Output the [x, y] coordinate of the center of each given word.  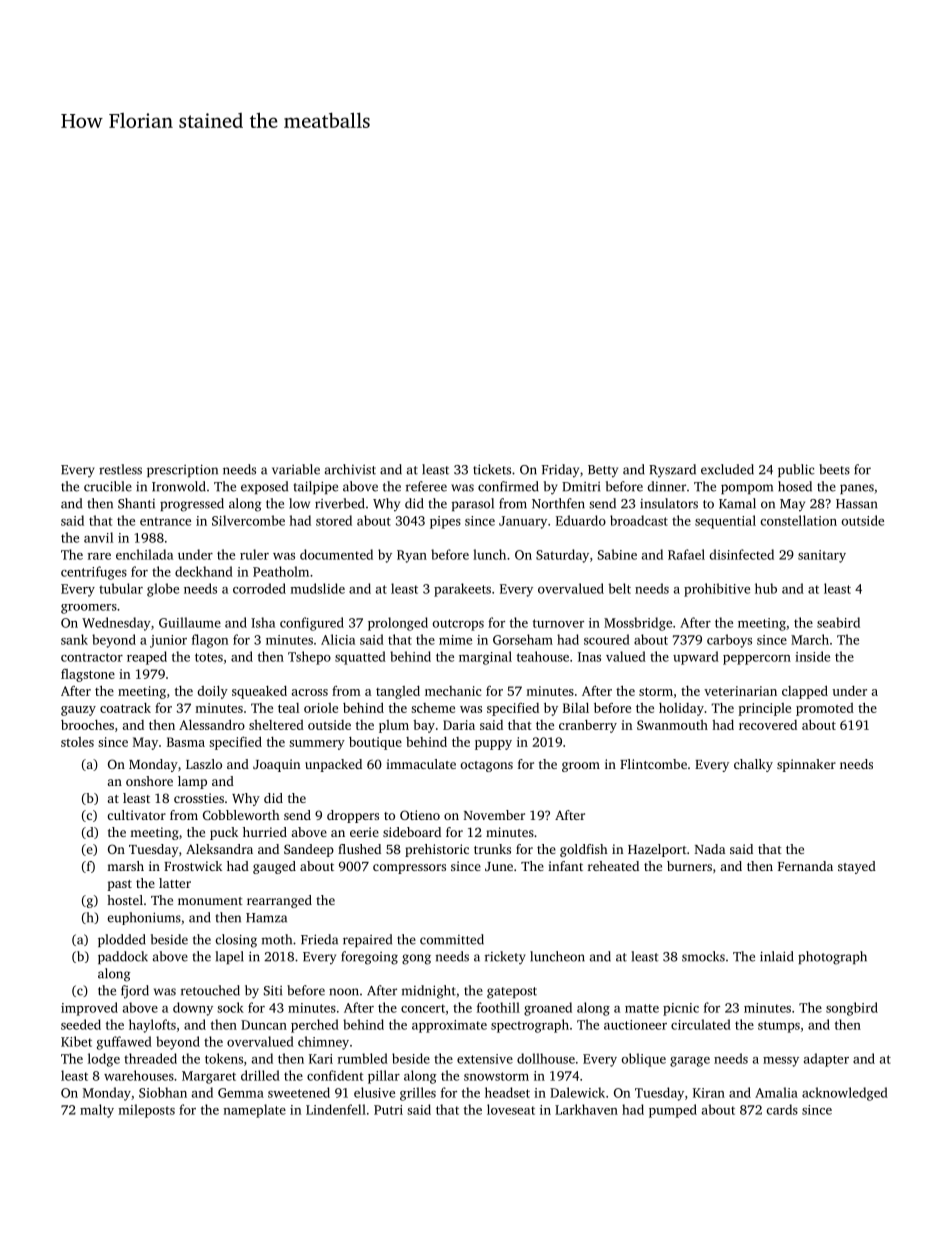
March [810, 639]
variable [296, 469]
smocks [703, 956]
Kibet [76, 1041]
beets [834, 469]
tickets [492, 469]
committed [452, 939]
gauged [274, 867]
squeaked [259, 692]
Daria [459, 725]
